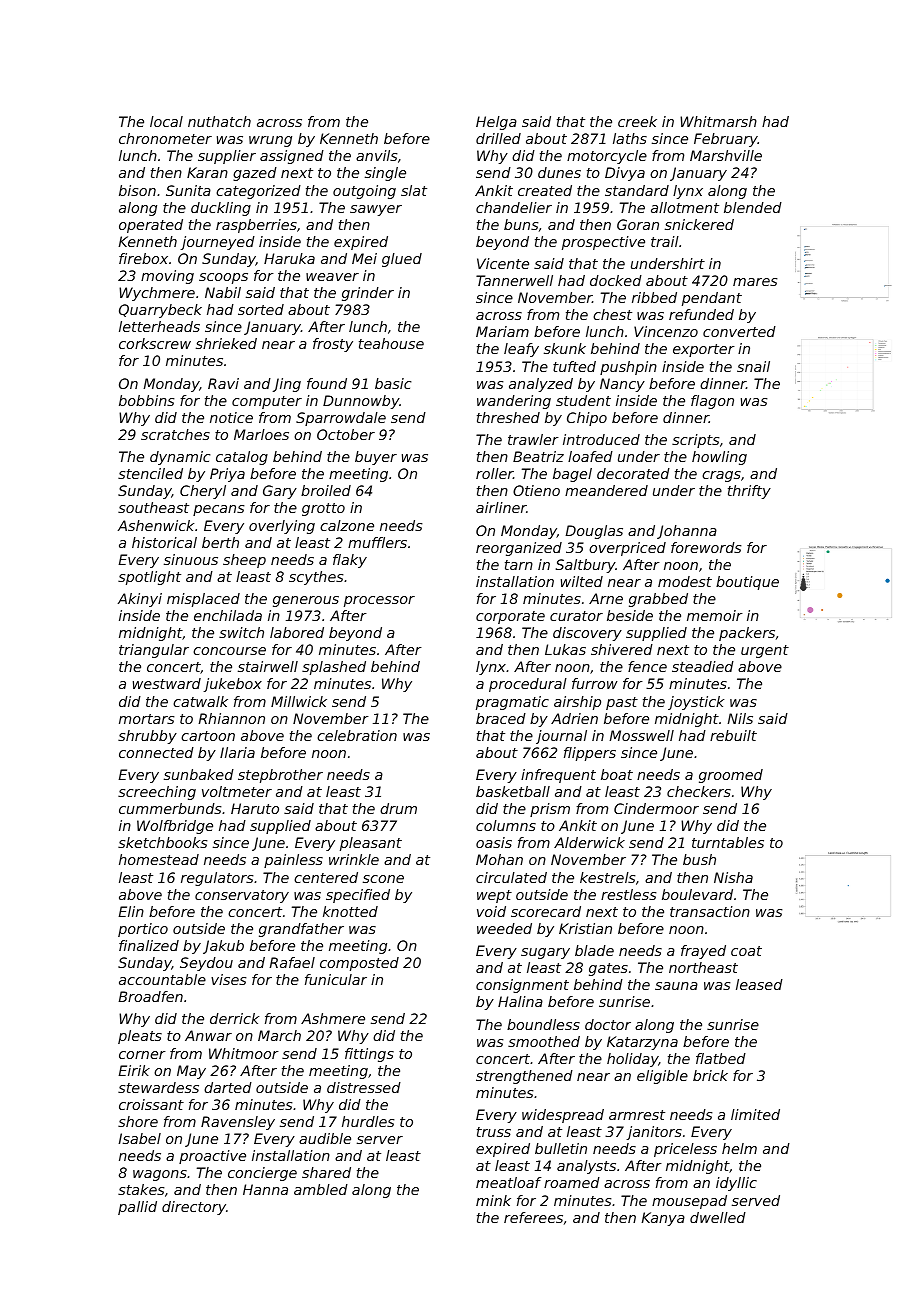  Describe the element at coordinates (522, 986) in the image. I see `consignment` at that location.
